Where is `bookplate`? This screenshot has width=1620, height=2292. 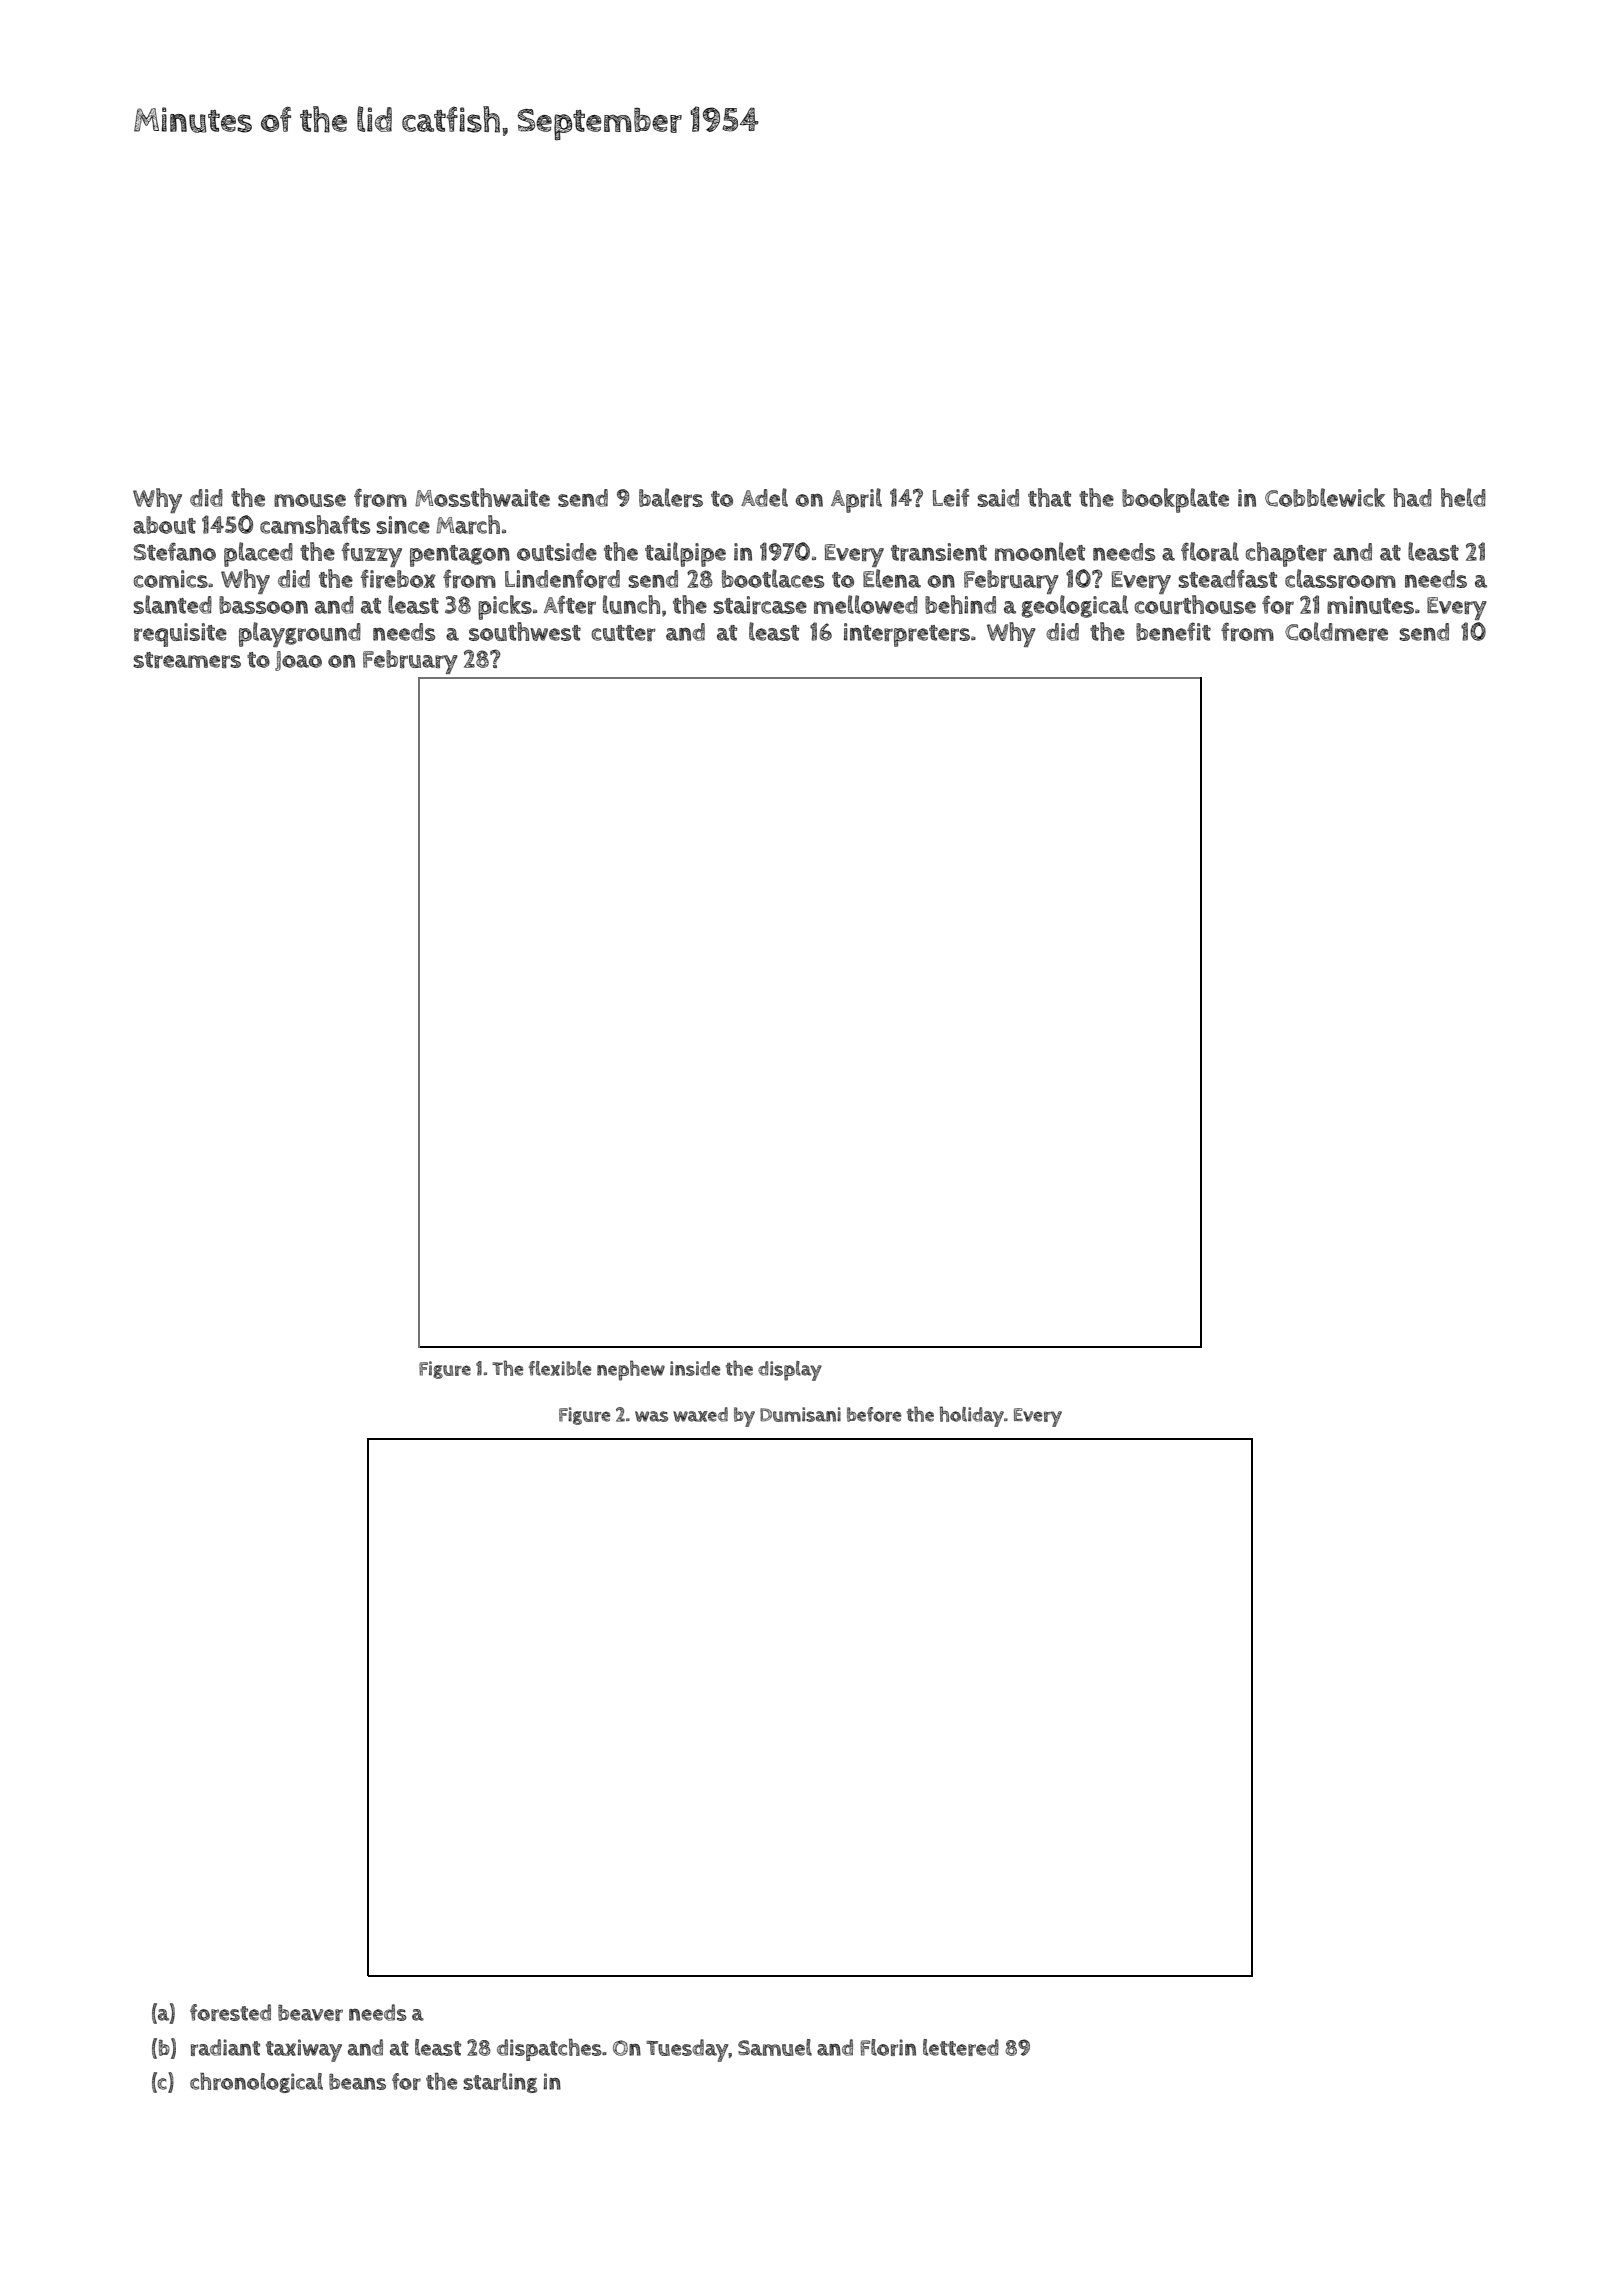
bookplate is located at coordinates (1175, 500).
